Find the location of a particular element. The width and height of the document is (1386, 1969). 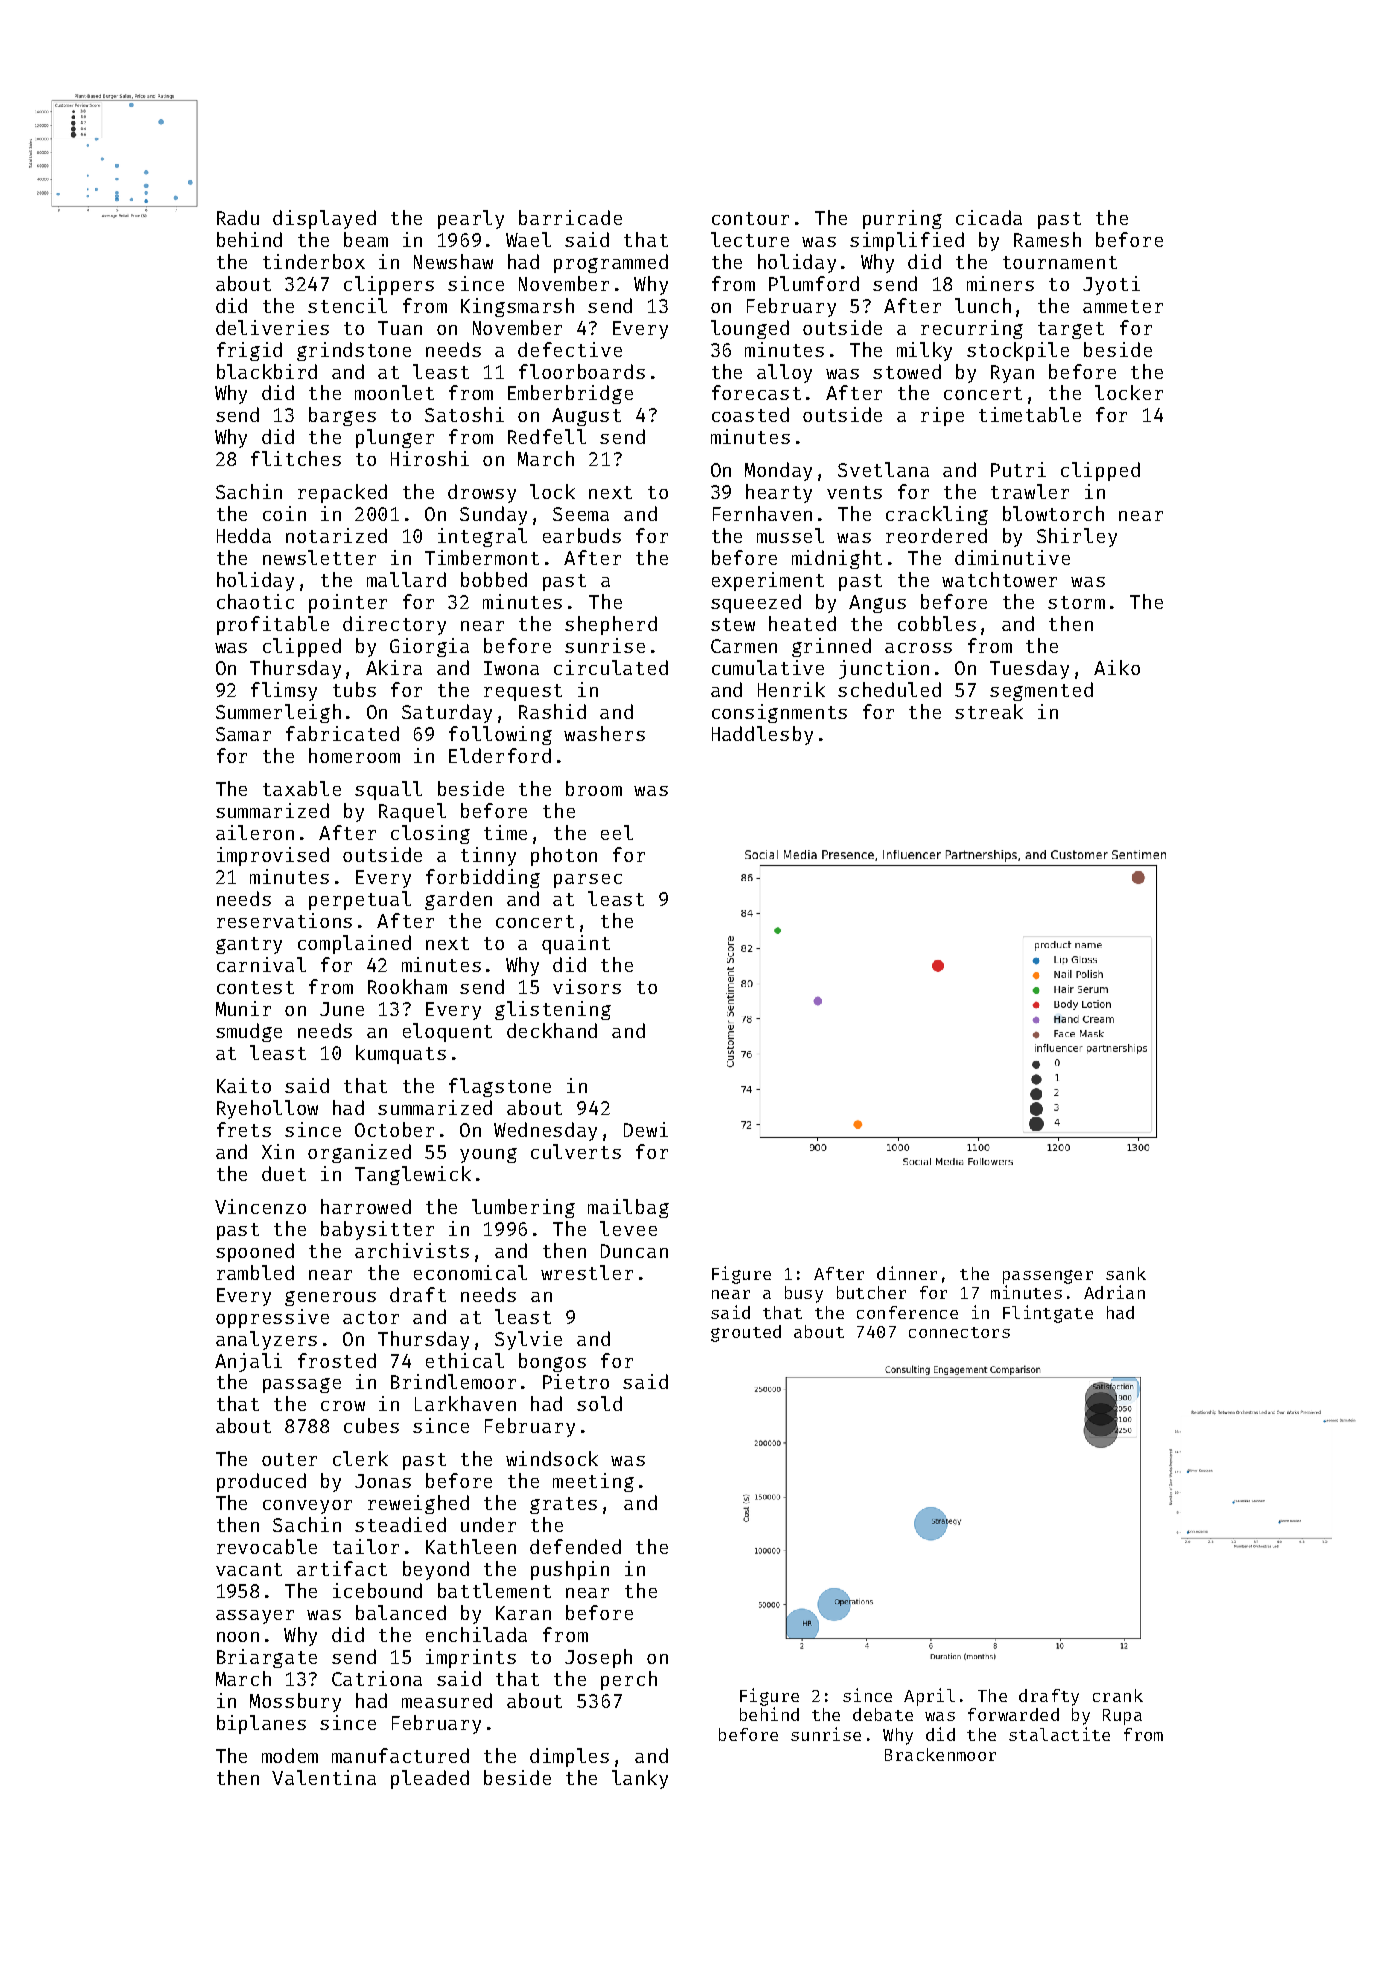

Seema is located at coordinates (581, 514).
